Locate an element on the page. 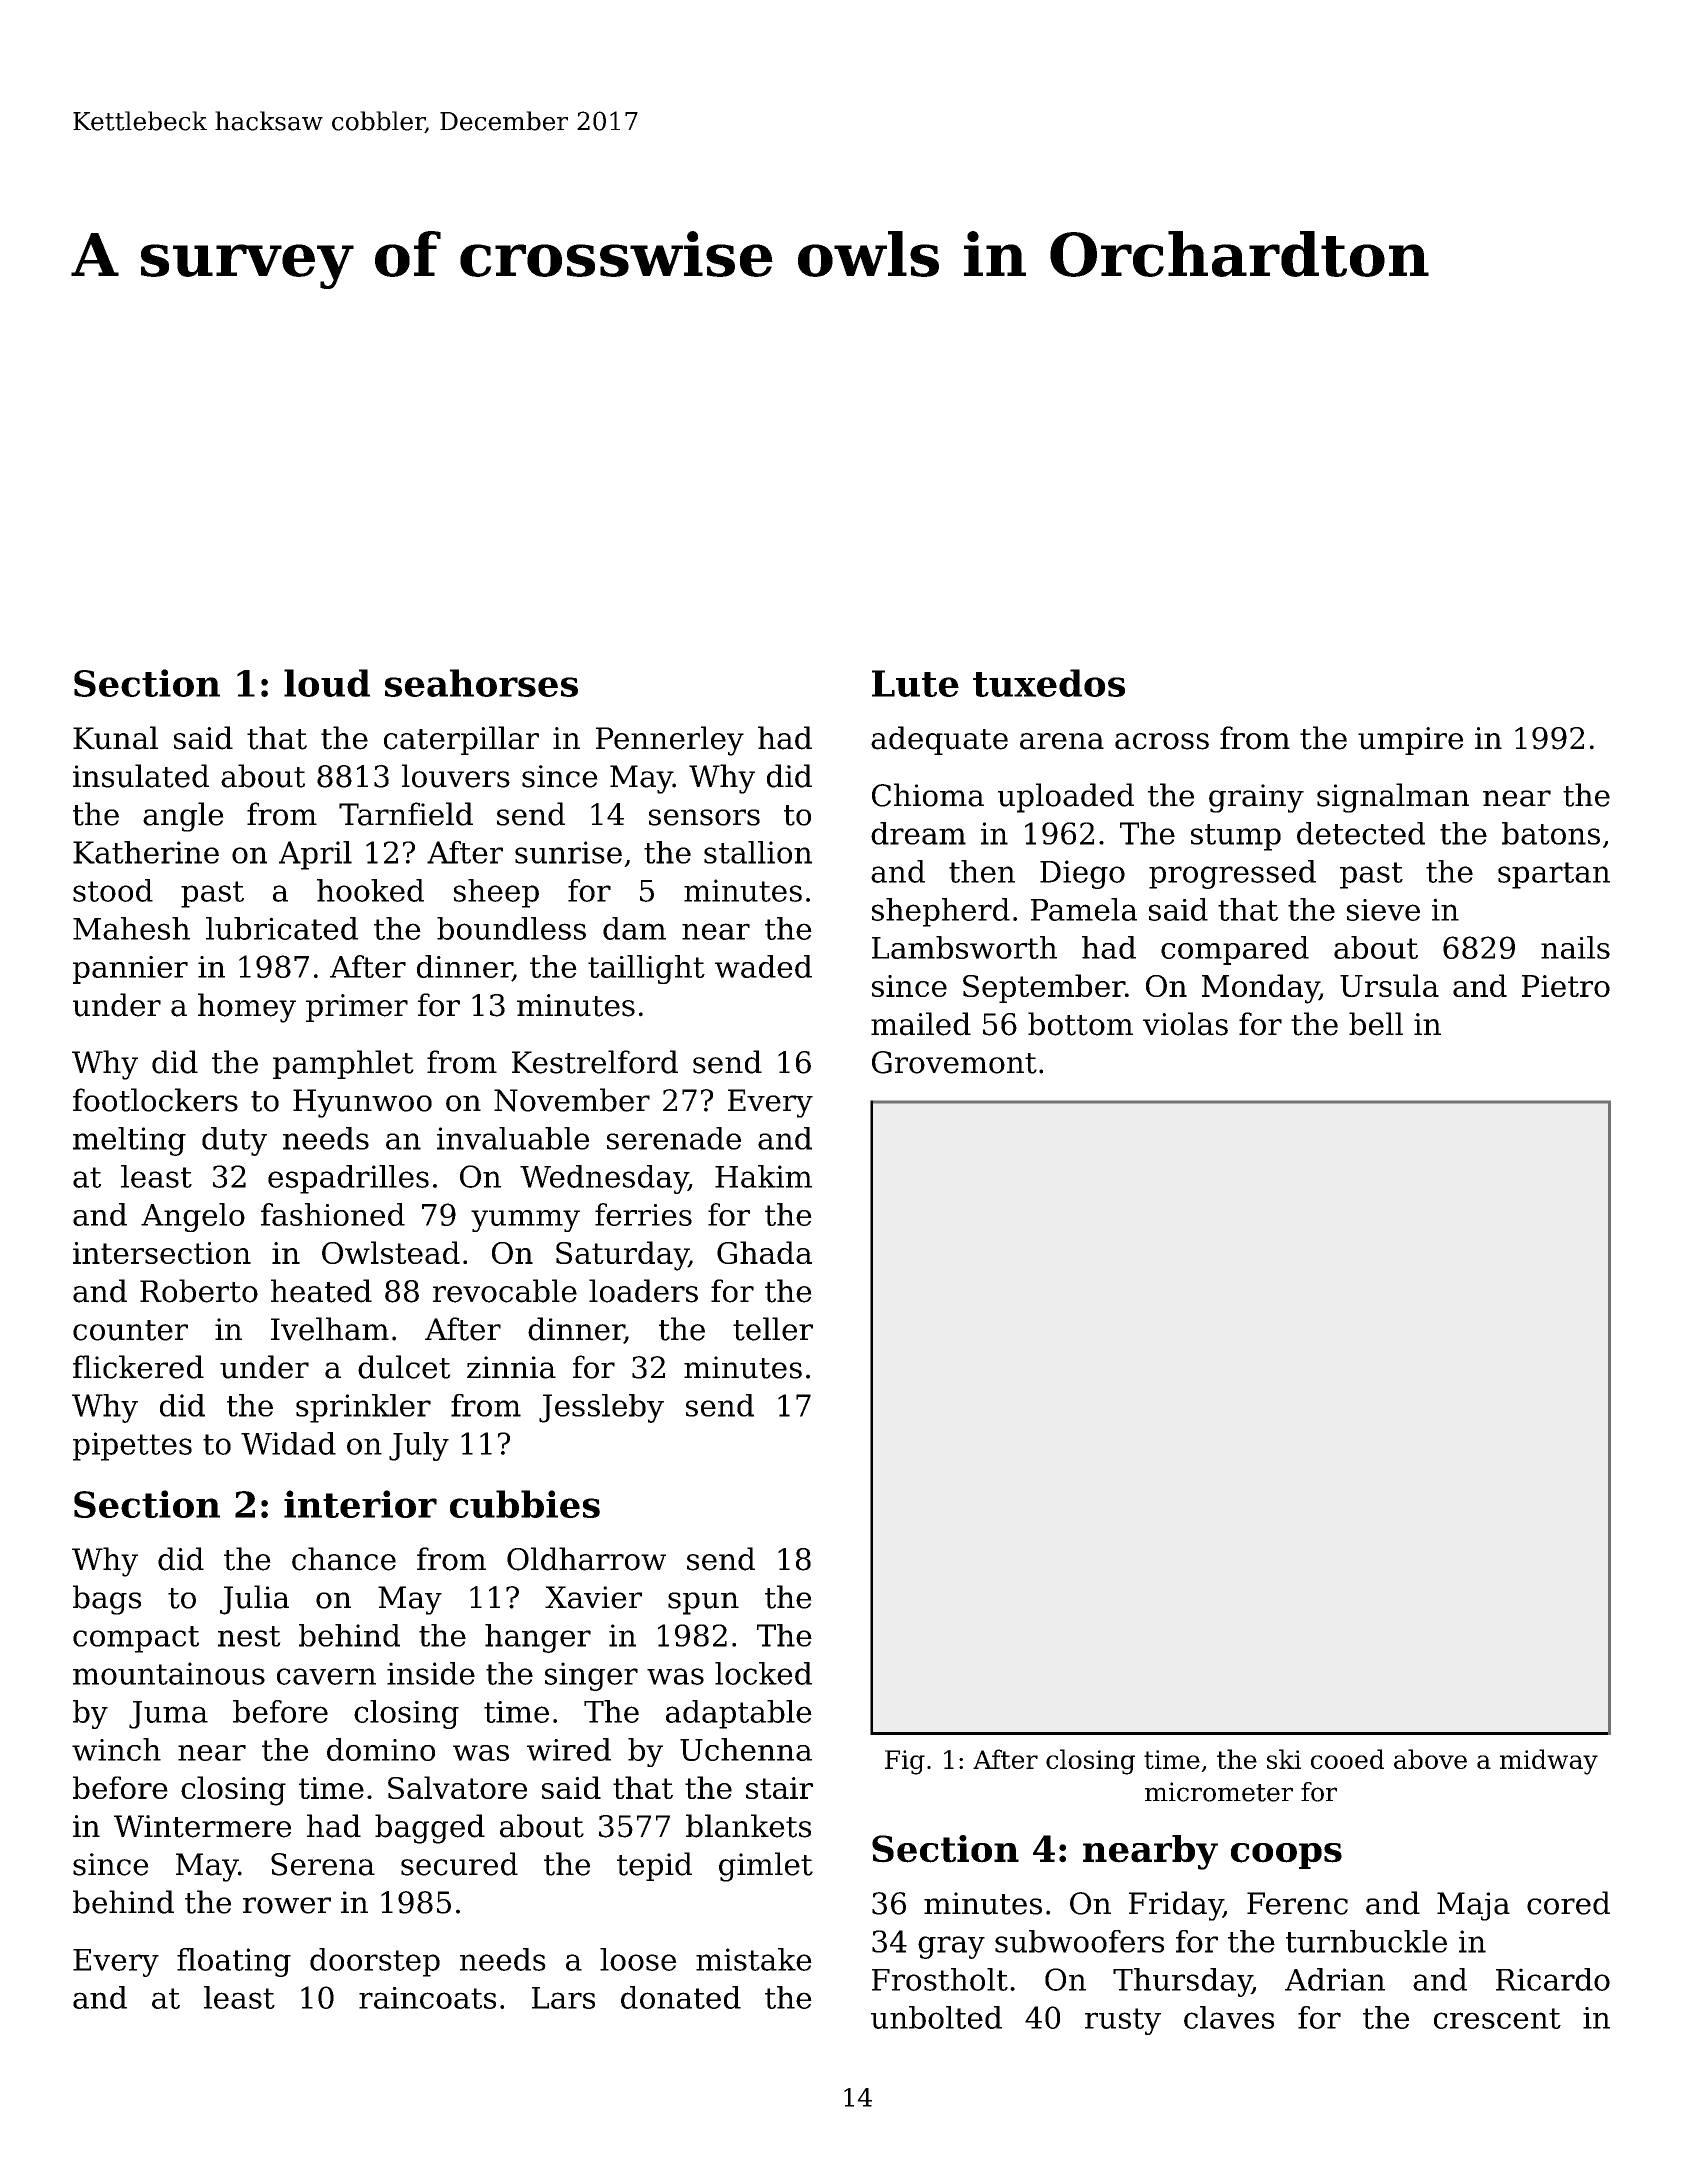 The width and height of the page is (1683, 2178). counter is located at coordinates (130, 1330).
